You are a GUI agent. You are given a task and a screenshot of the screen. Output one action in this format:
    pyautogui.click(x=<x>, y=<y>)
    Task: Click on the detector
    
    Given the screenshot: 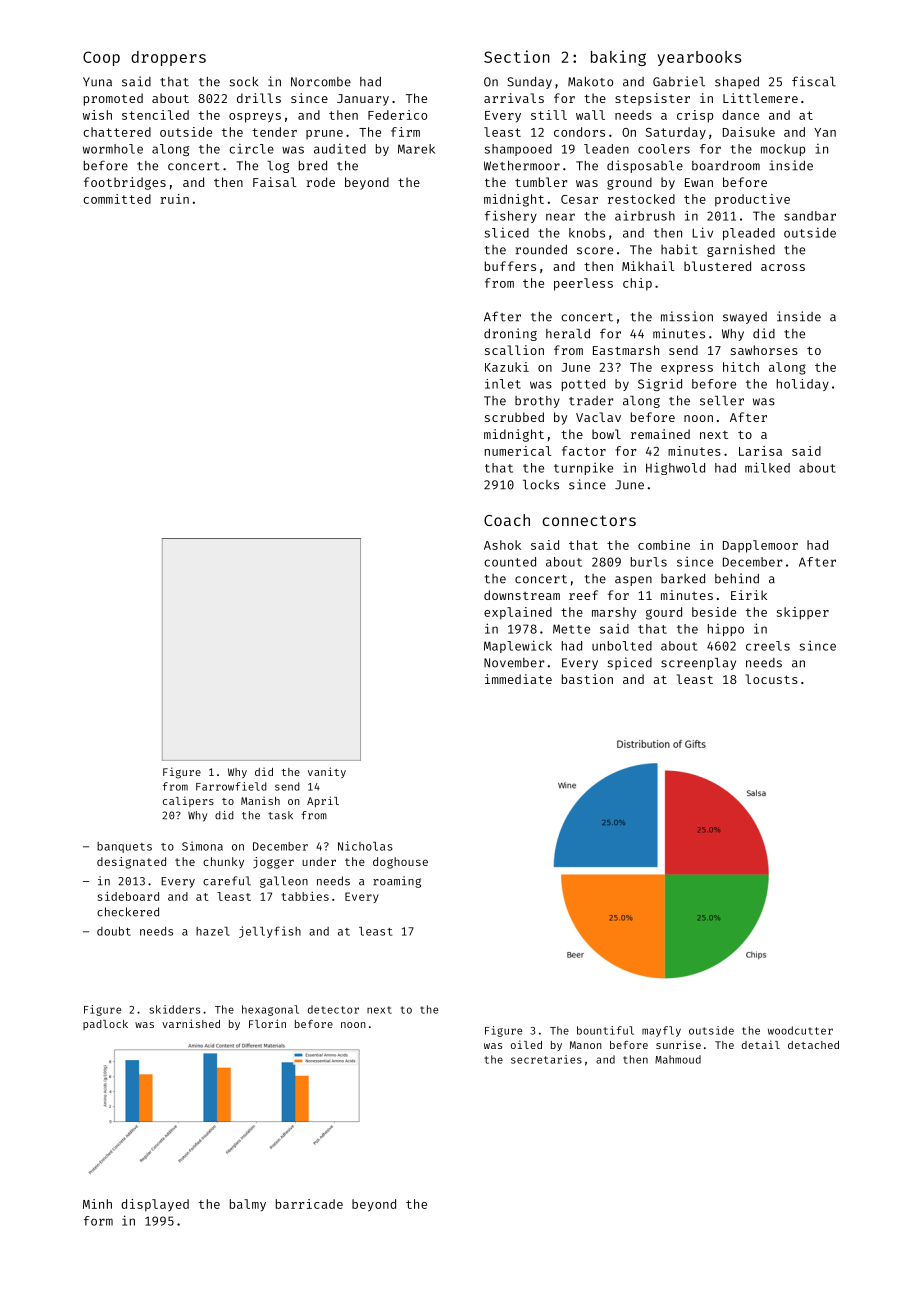 What is the action you would take?
    pyautogui.click(x=333, y=1009)
